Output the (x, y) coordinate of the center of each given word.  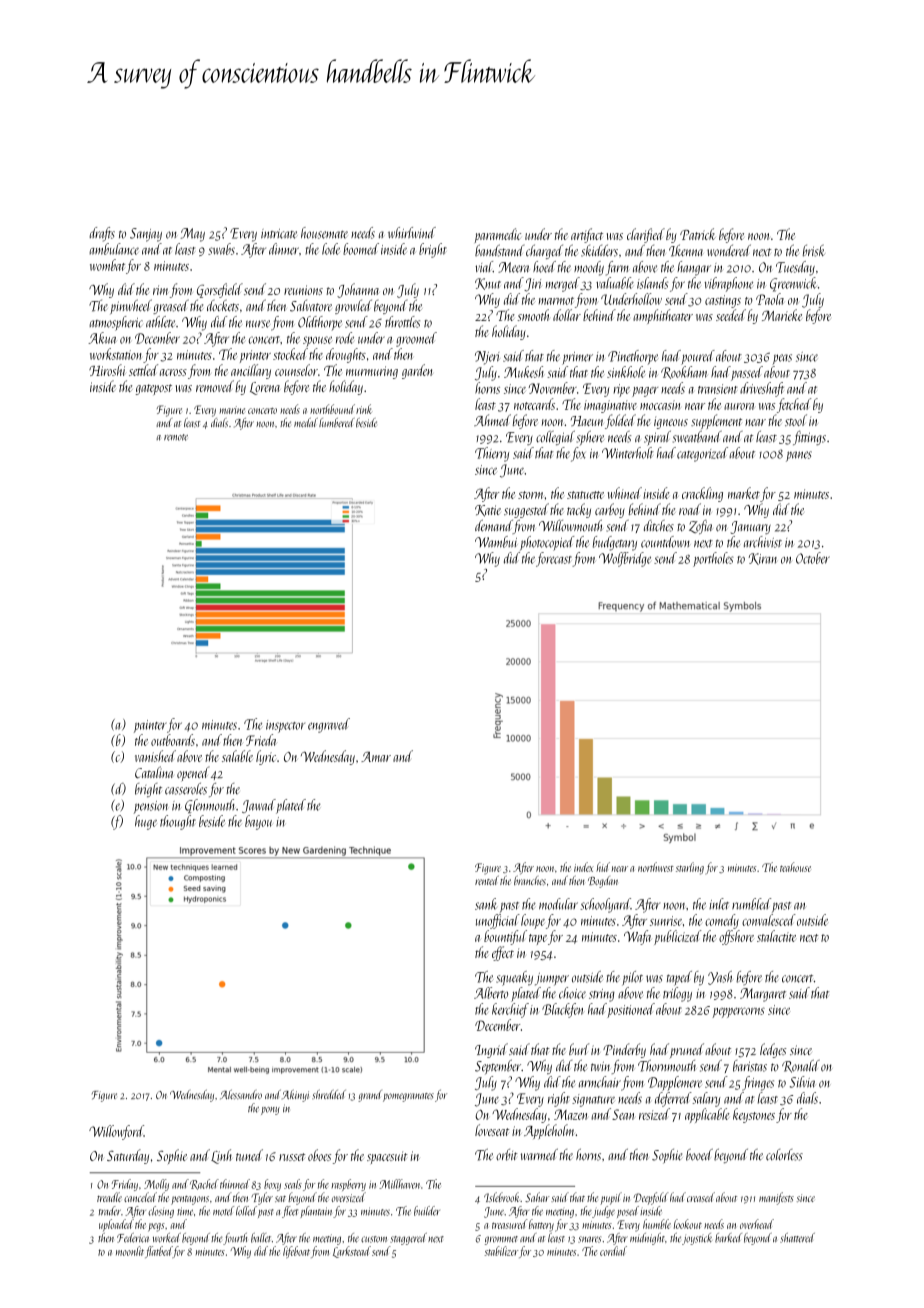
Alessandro (241, 1094)
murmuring (372, 372)
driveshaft (762, 389)
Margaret (763, 995)
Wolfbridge (625, 559)
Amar (376, 757)
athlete (160, 322)
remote (176, 437)
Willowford (116, 1132)
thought (178, 822)
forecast (554, 559)
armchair (600, 1082)
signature (593, 1100)
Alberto (491, 993)
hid (603, 867)
